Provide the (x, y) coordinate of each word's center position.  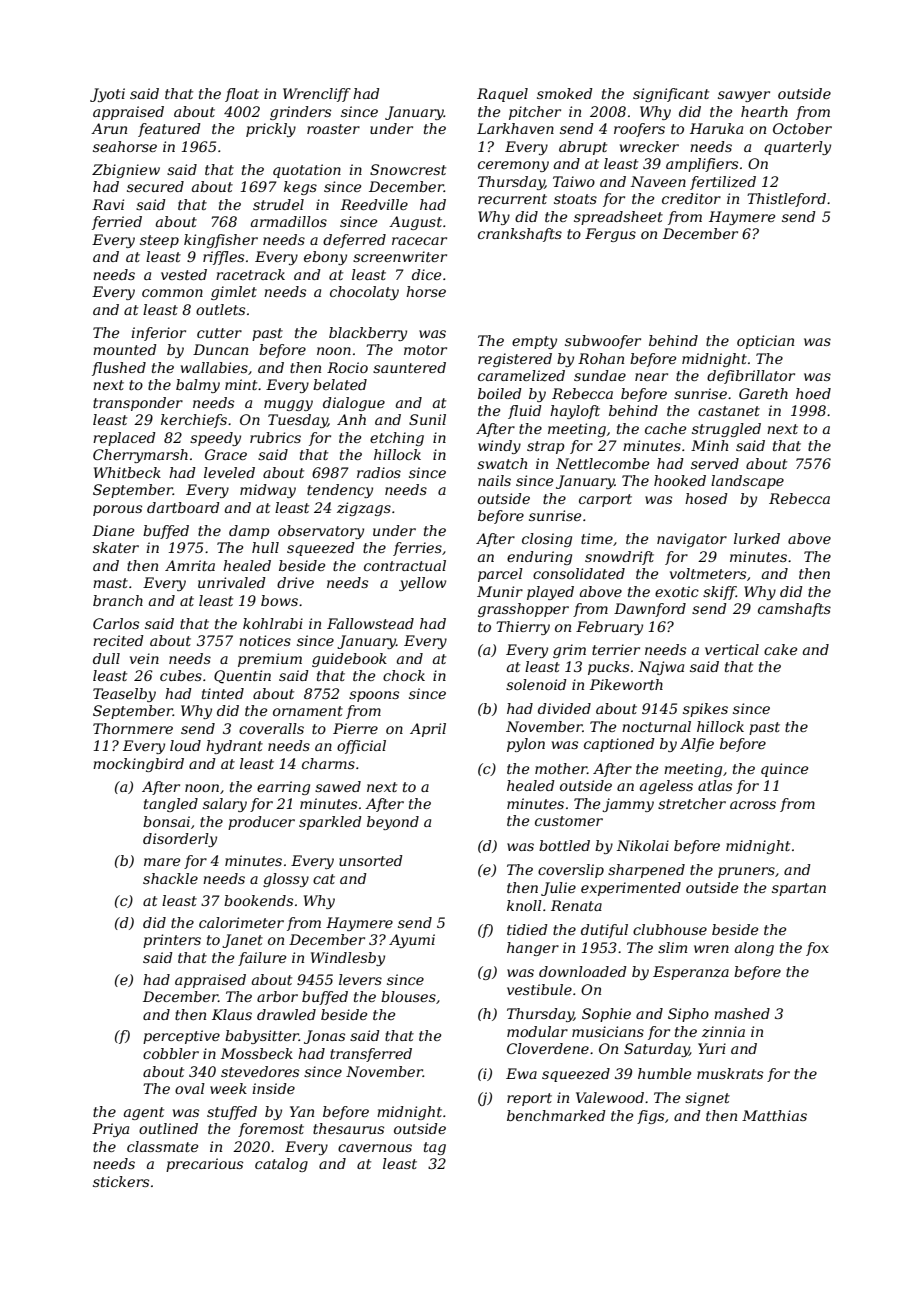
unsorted (371, 860)
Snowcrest (408, 169)
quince (784, 770)
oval (190, 1088)
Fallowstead (370, 623)
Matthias (774, 1115)
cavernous (375, 1148)
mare (162, 862)
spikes (705, 710)
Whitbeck (127, 472)
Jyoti (107, 95)
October (802, 128)
